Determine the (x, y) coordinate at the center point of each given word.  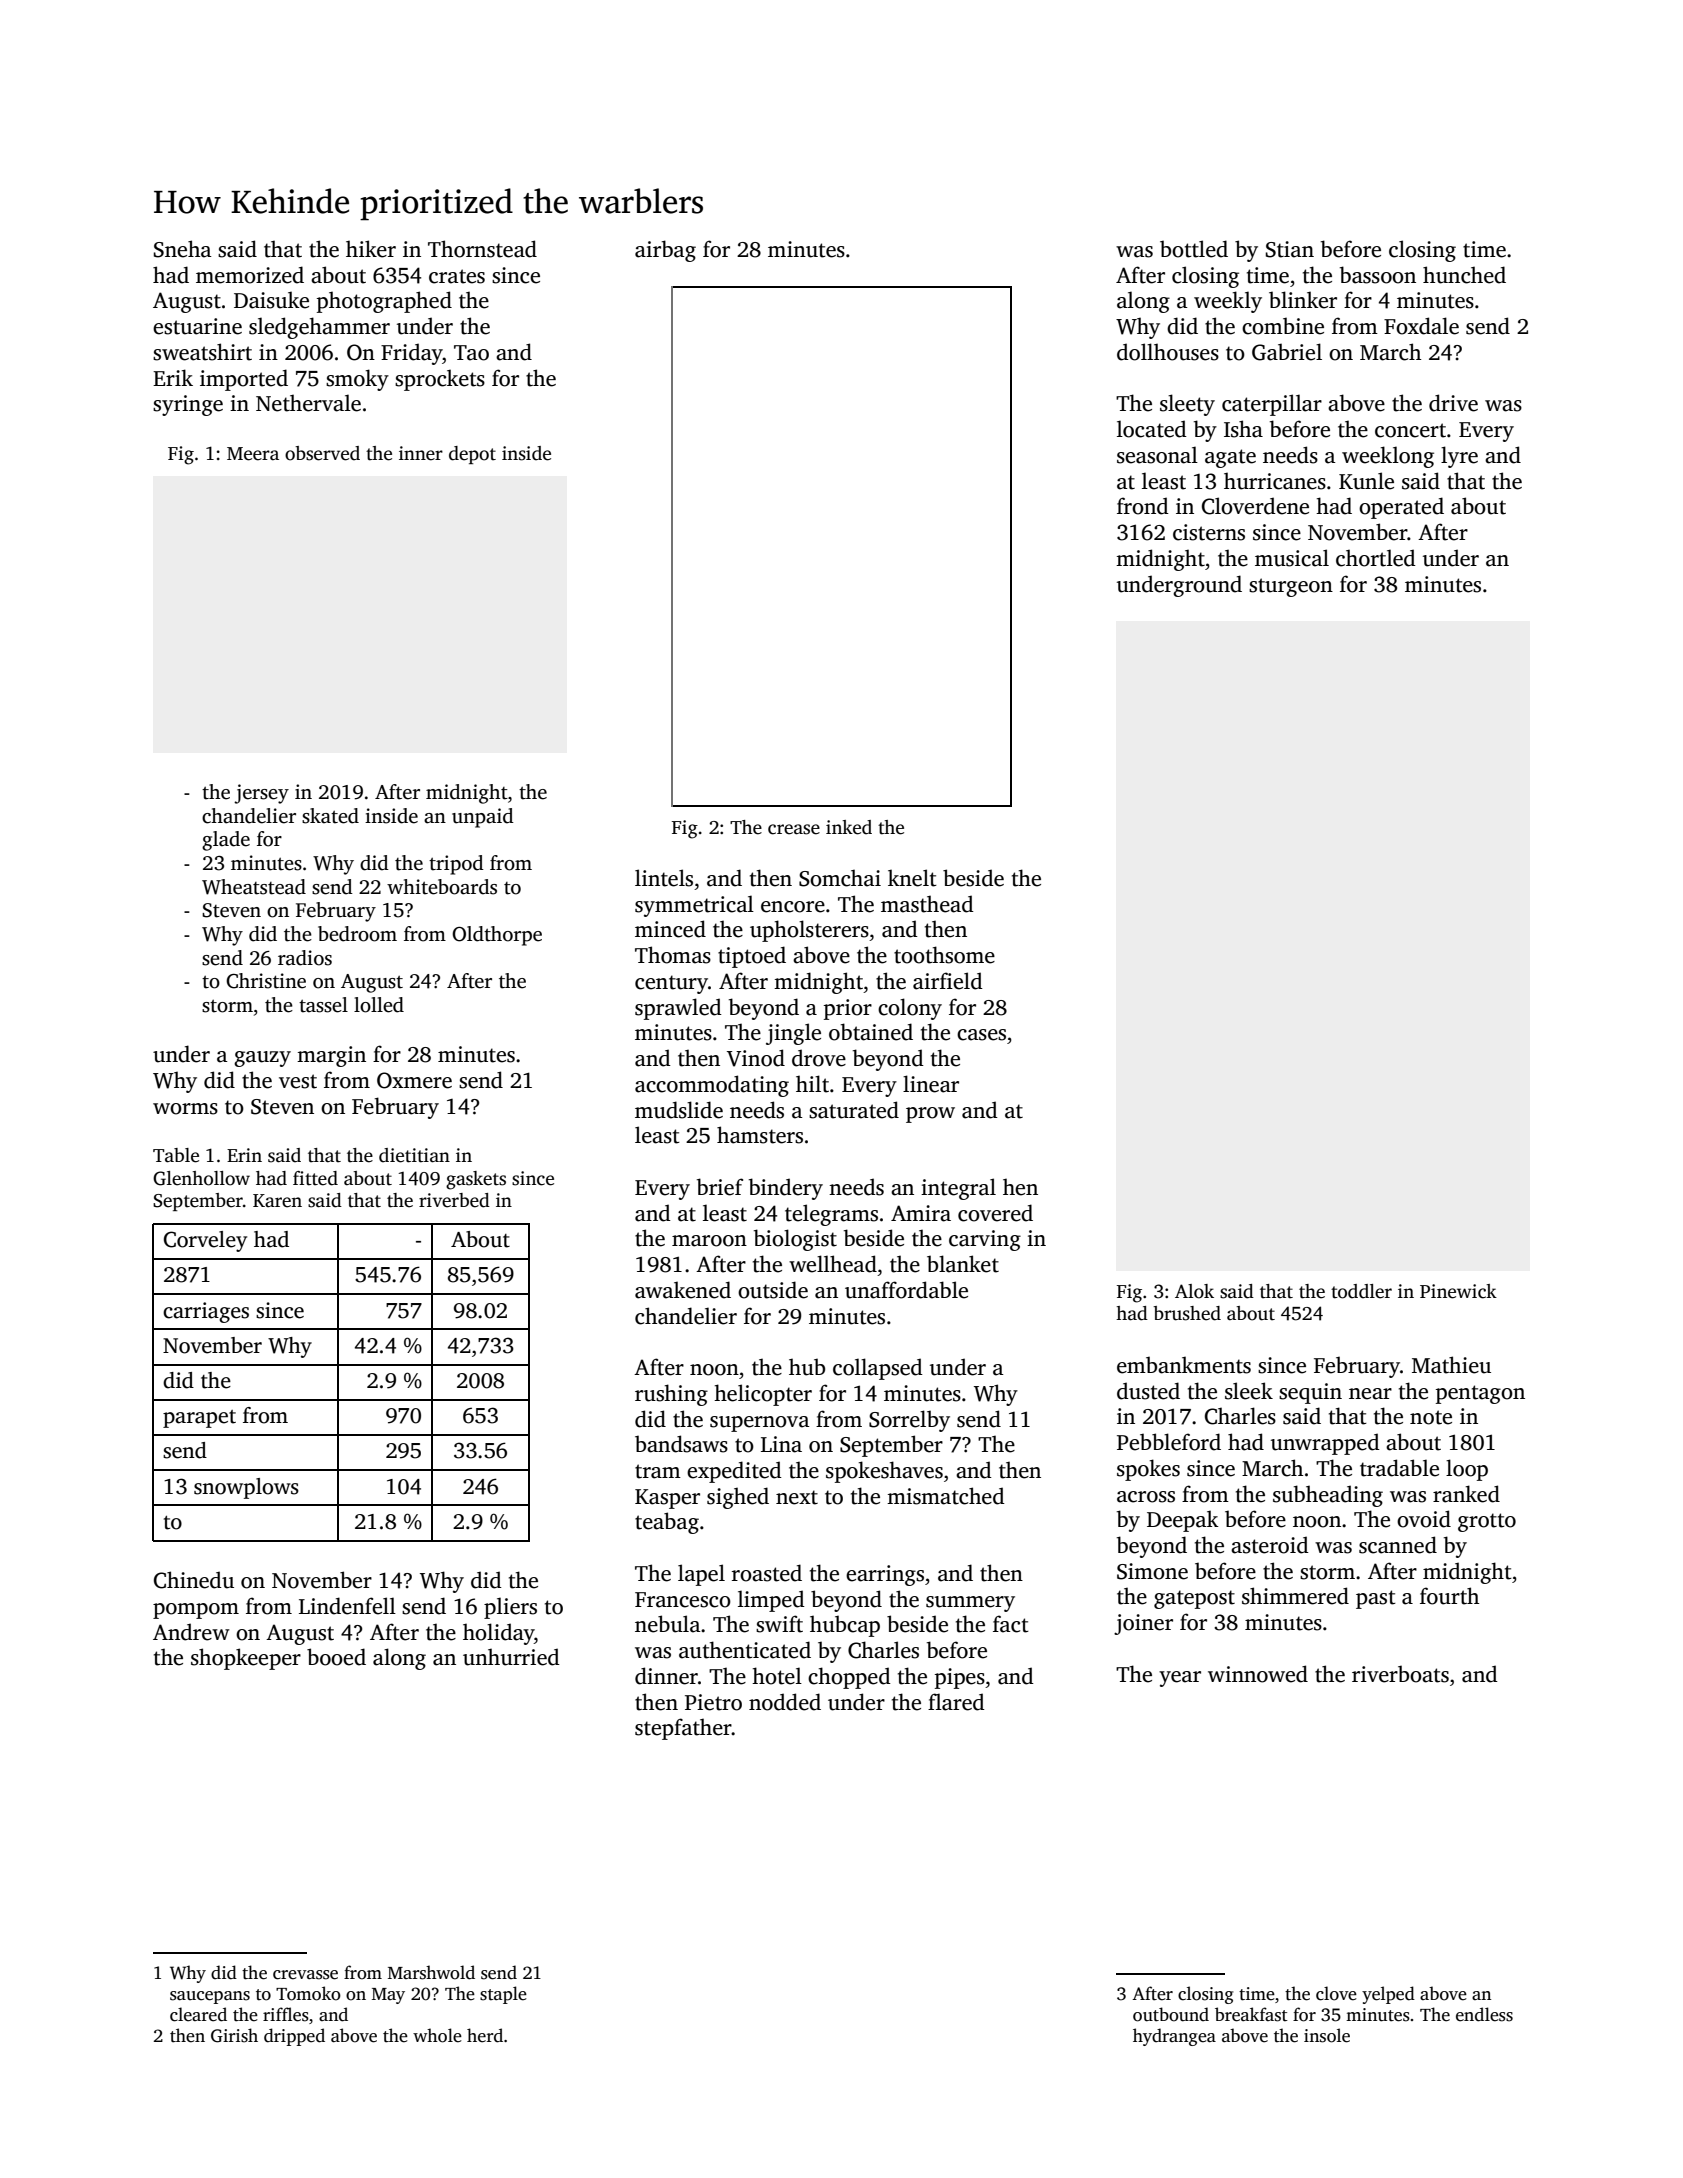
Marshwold (431, 1972)
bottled (1194, 249)
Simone (1152, 1571)
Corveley (205, 1241)
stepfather (683, 1729)
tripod (456, 865)
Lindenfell (347, 1606)
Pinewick (1458, 1291)
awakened (683, 1290)
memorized (250, 275)
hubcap (845, 1626)
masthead (927, 904)
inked (849, 827)
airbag (665, 251)
